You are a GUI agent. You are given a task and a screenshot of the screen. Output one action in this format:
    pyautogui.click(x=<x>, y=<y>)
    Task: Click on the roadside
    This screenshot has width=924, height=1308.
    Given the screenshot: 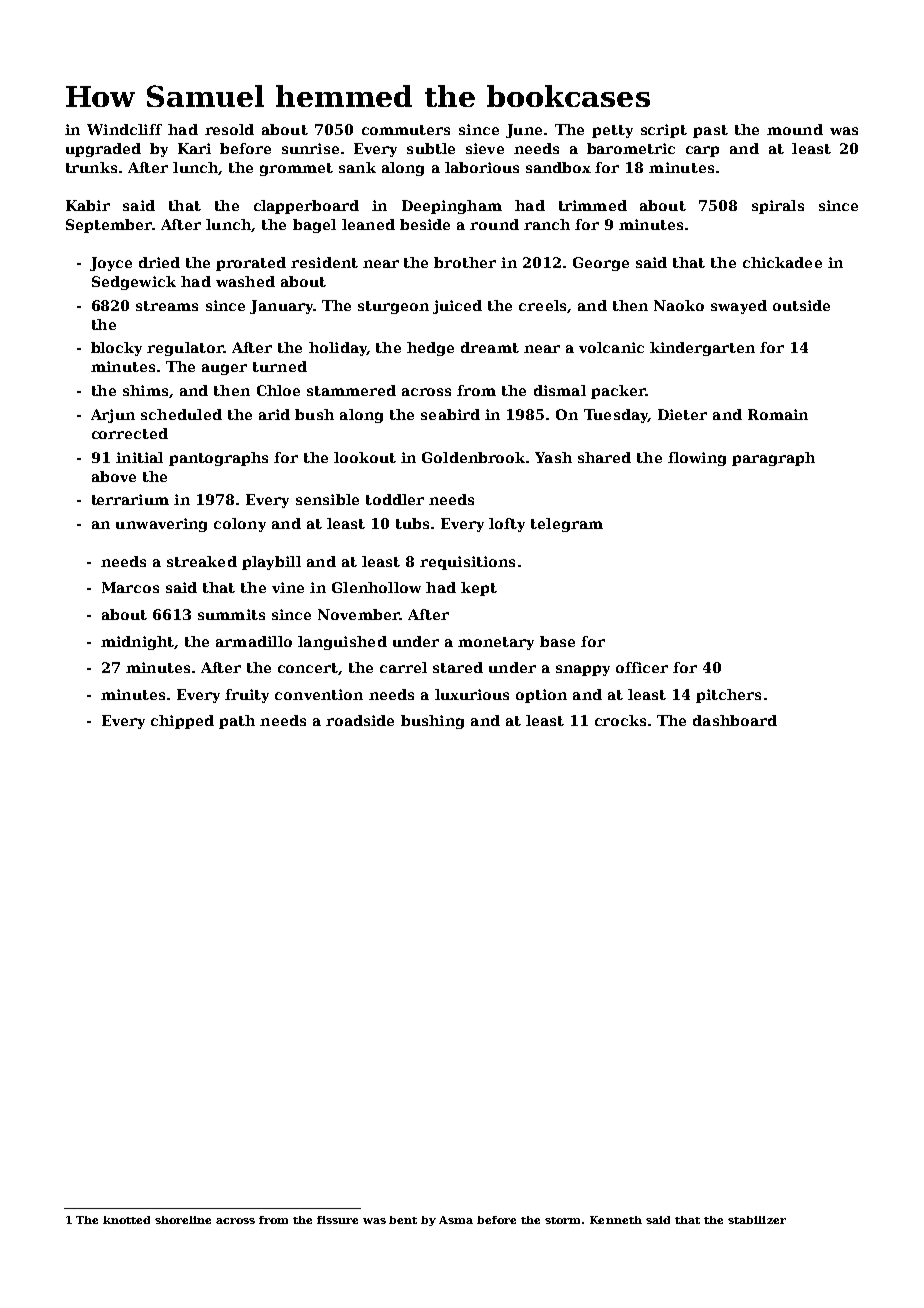 What is the action you would take?
    pyautogui.click(x=360, y=720)
